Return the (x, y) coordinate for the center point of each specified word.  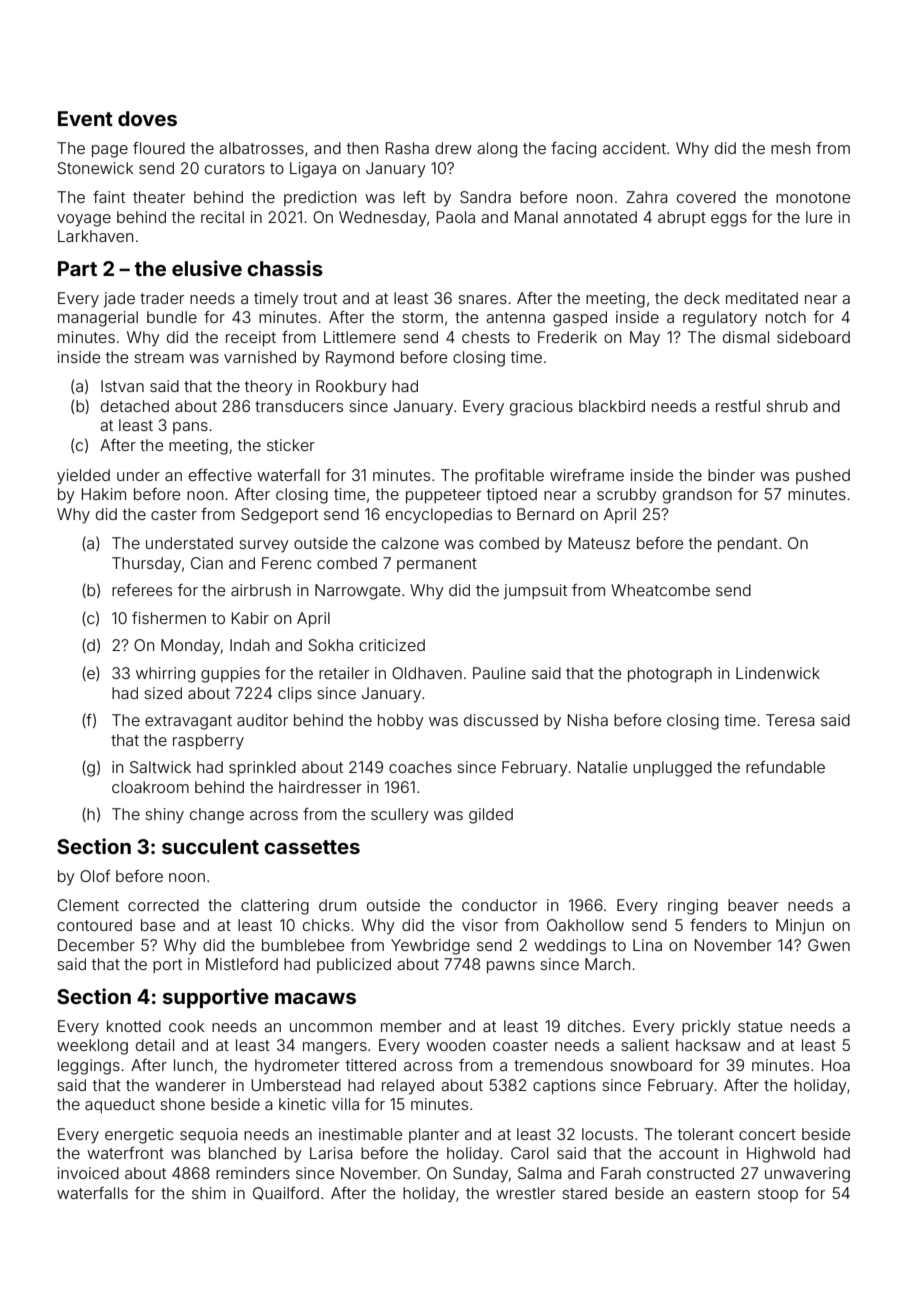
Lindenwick (778, 673)
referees (142, 590)
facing (573, 150)
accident (634, 148)
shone (182, 1104)
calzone (410, 543)
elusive (207, 268)
